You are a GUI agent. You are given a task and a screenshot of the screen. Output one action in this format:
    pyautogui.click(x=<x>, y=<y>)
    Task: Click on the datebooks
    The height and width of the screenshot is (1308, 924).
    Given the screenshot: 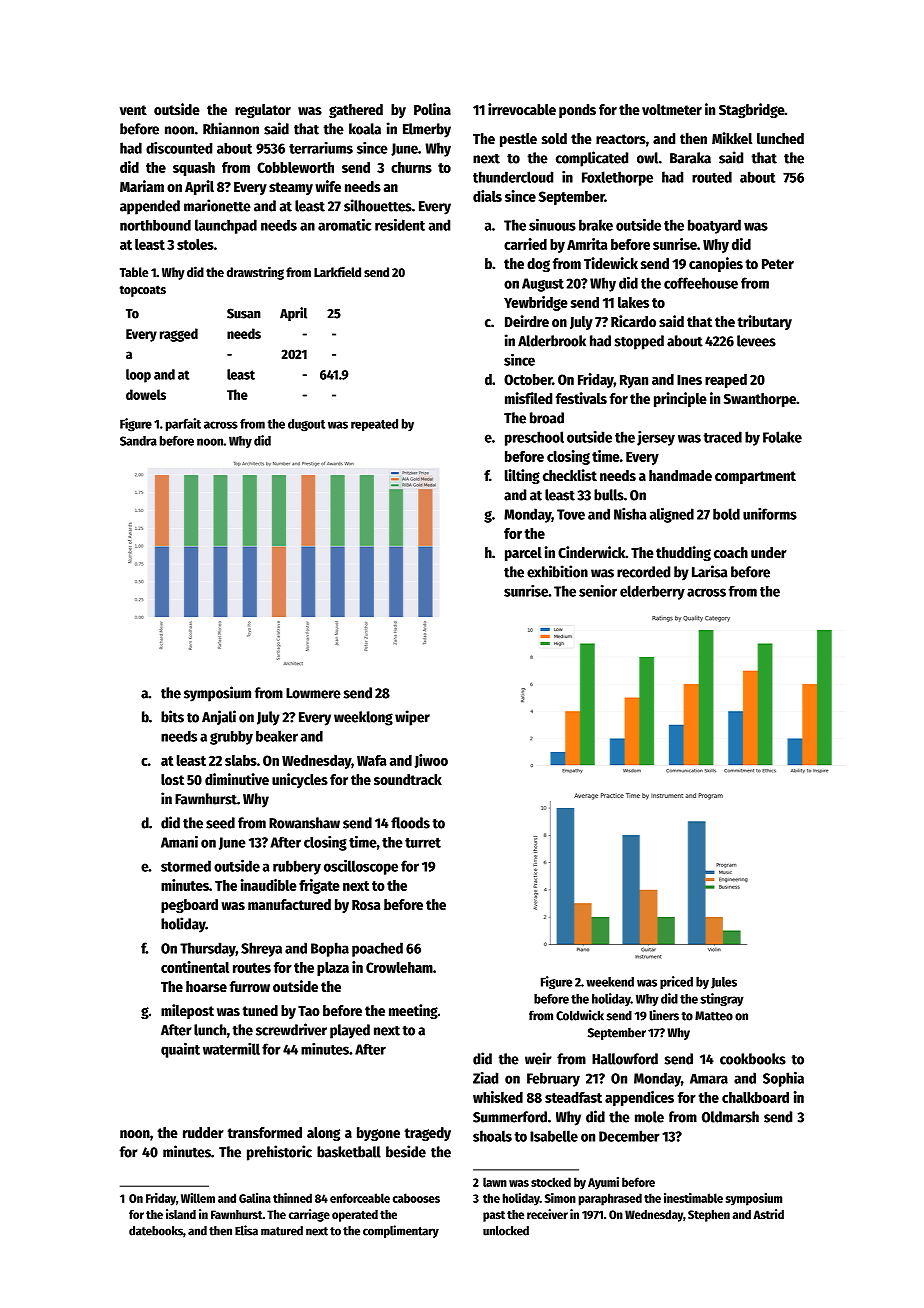 What is the action you would take?
    pyautogui.click(x=156, y=1231)
